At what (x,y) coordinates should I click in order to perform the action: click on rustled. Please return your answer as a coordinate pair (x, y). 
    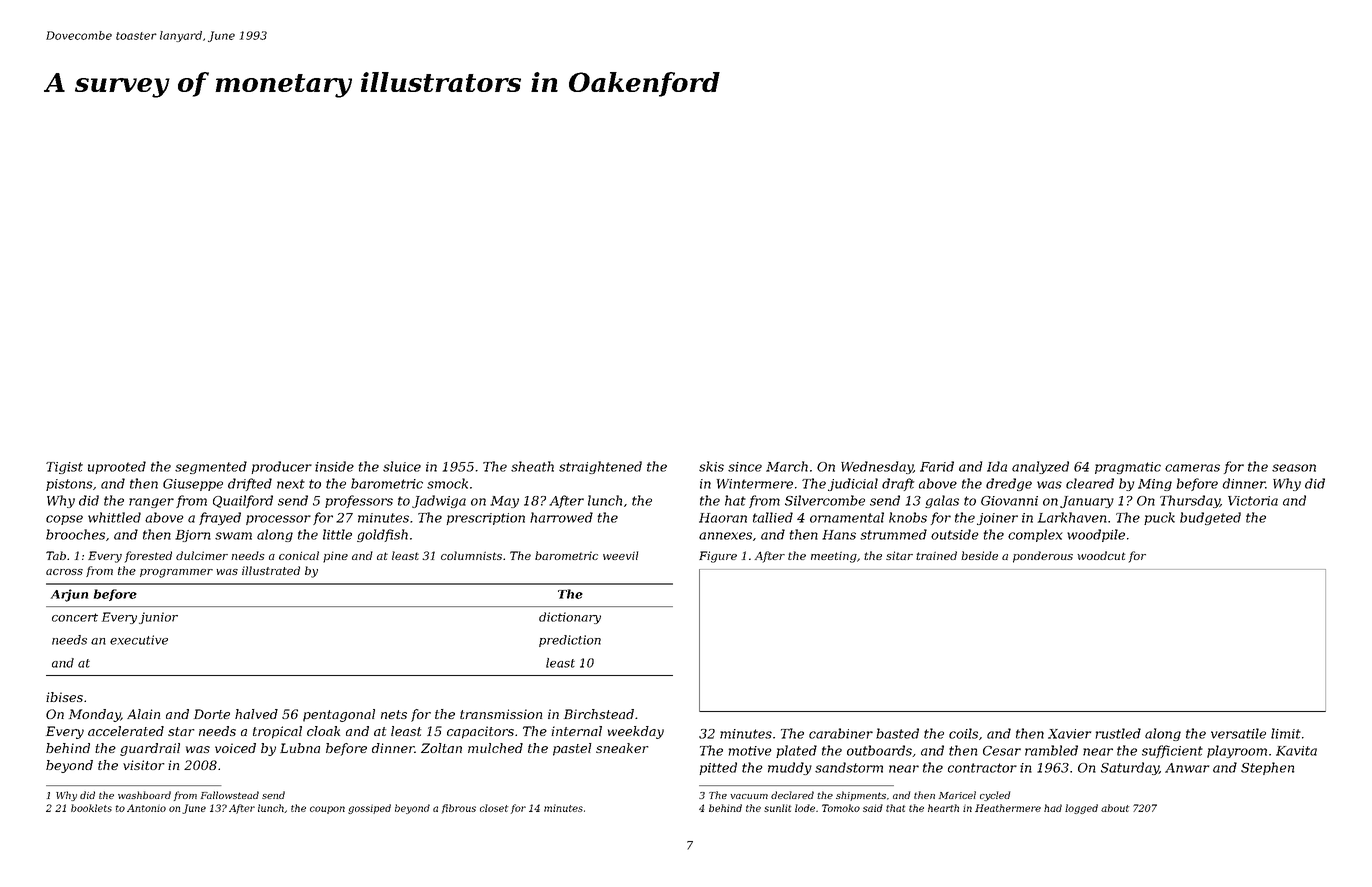
    Looking at the image, I should click on (1118, 733).
